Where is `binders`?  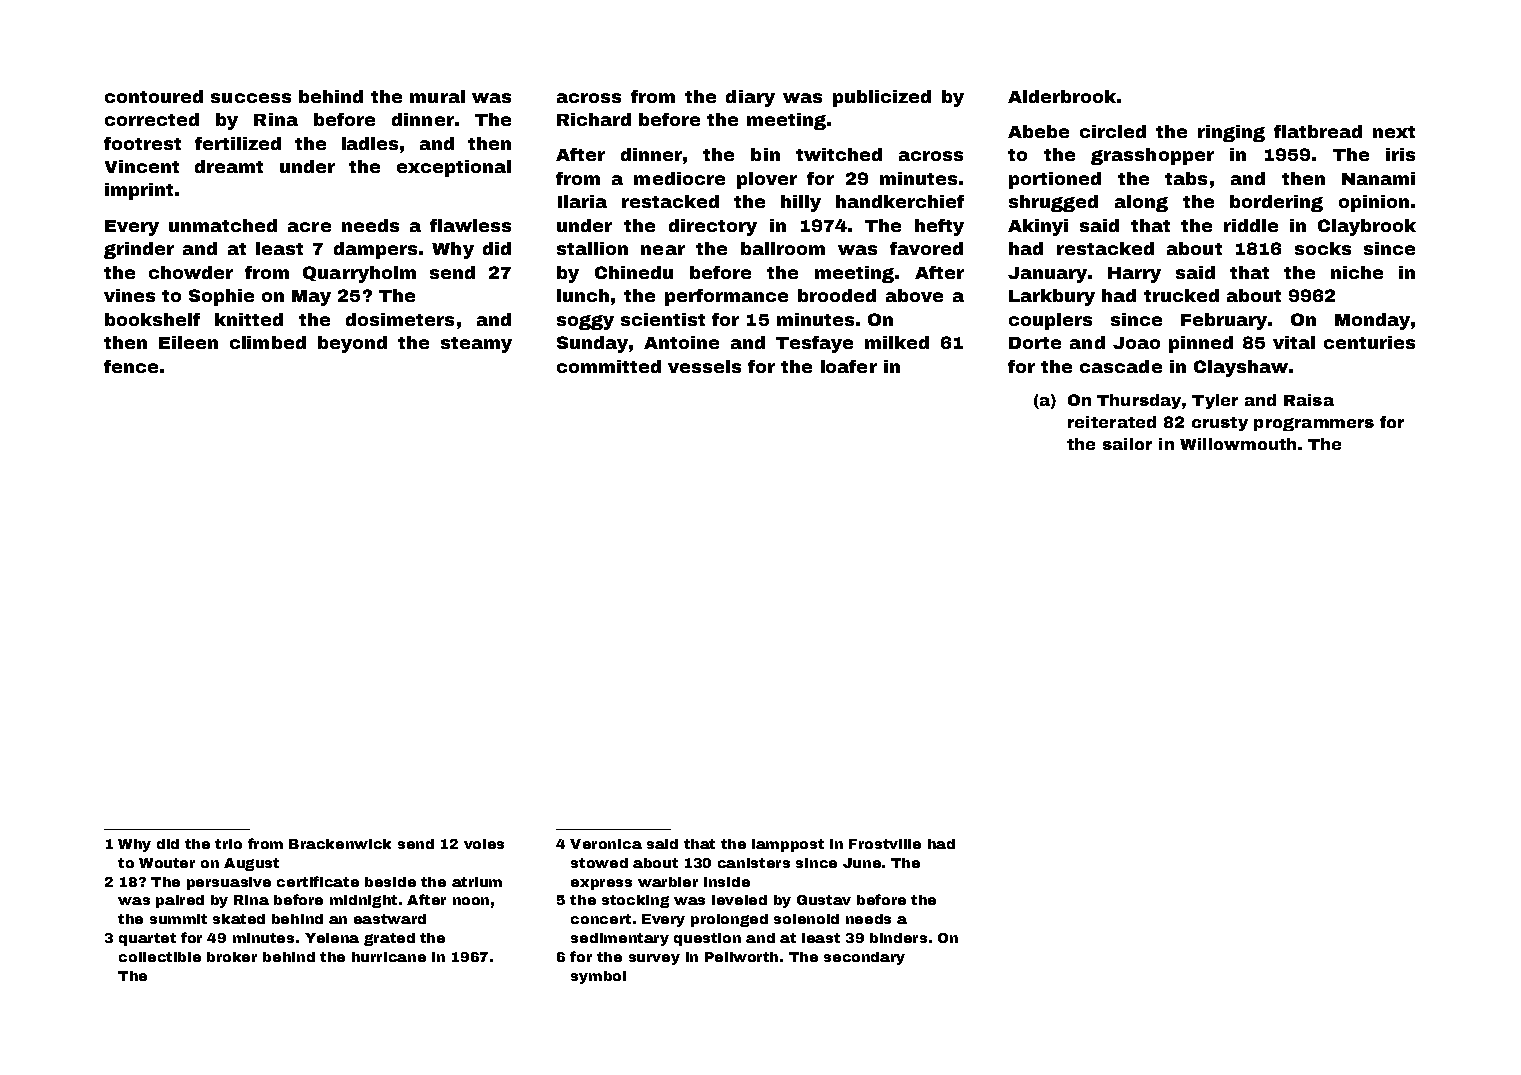
binders is located at coordinates (898, 938).
